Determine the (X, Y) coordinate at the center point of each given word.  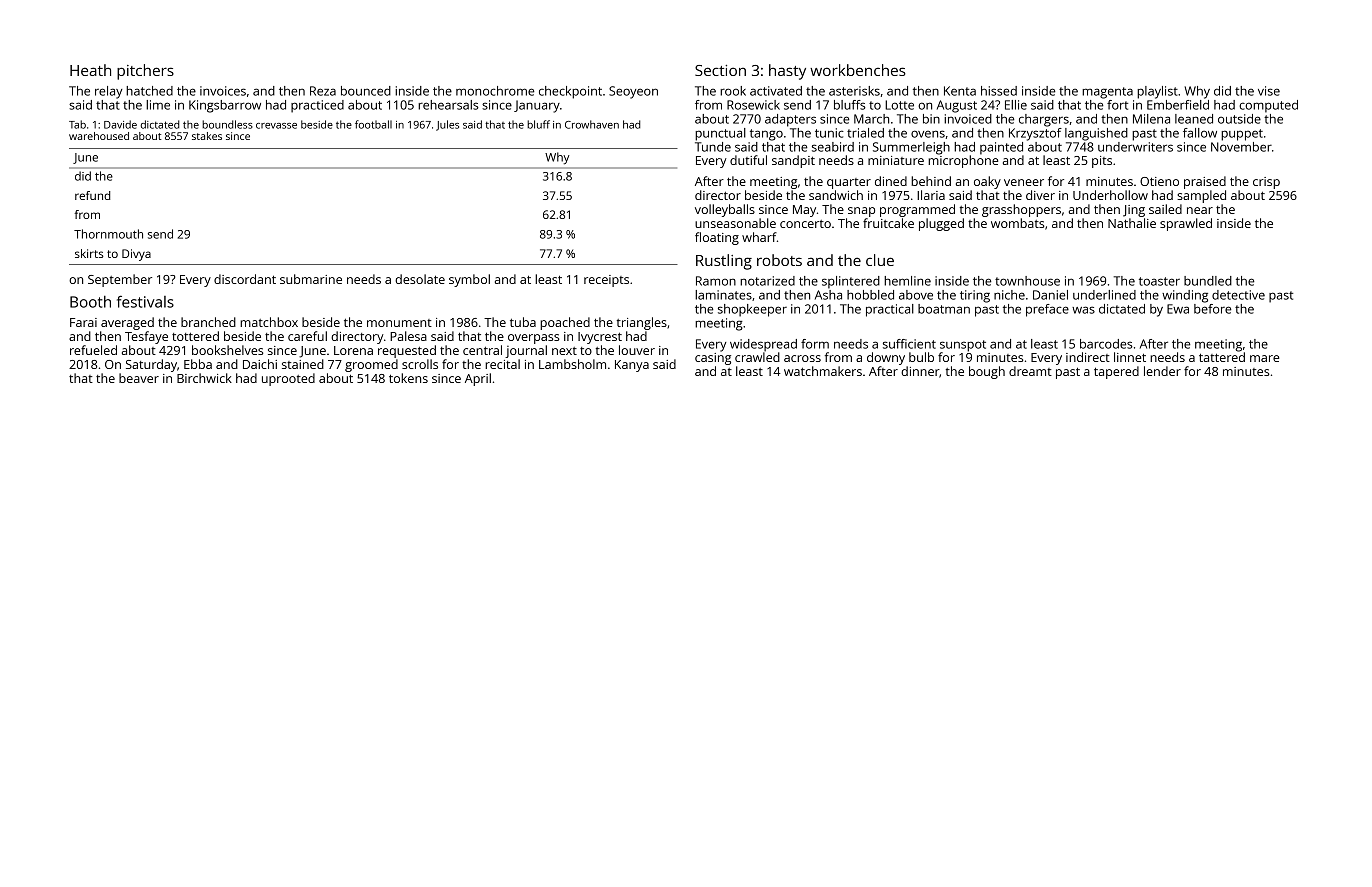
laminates (723, 295)
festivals (145, 301)
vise (1269, 91)
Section (720, 70)
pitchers (145, 72)
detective (1238, 295)
